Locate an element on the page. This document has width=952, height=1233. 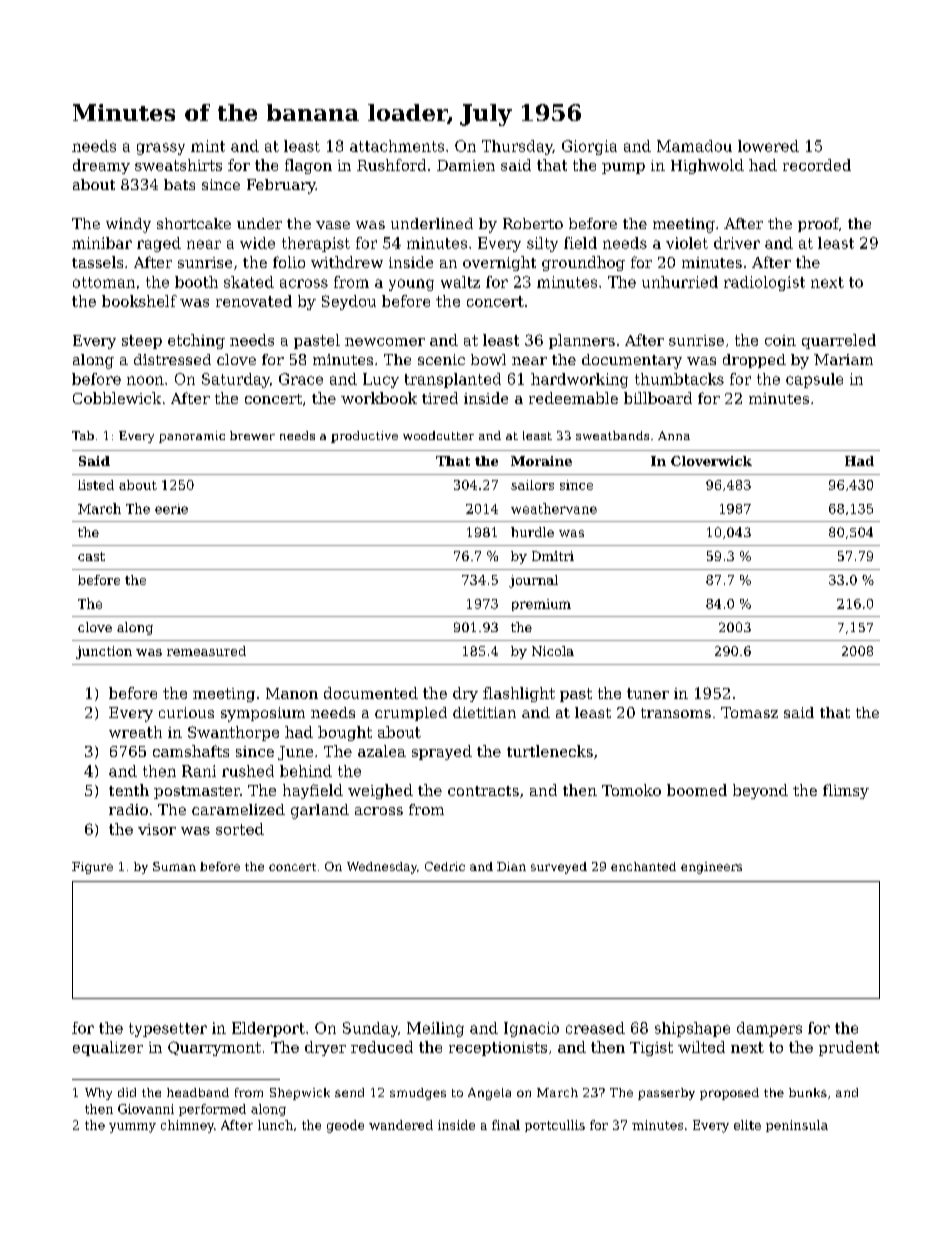
weathervane is located at coordinates (554, 508).
